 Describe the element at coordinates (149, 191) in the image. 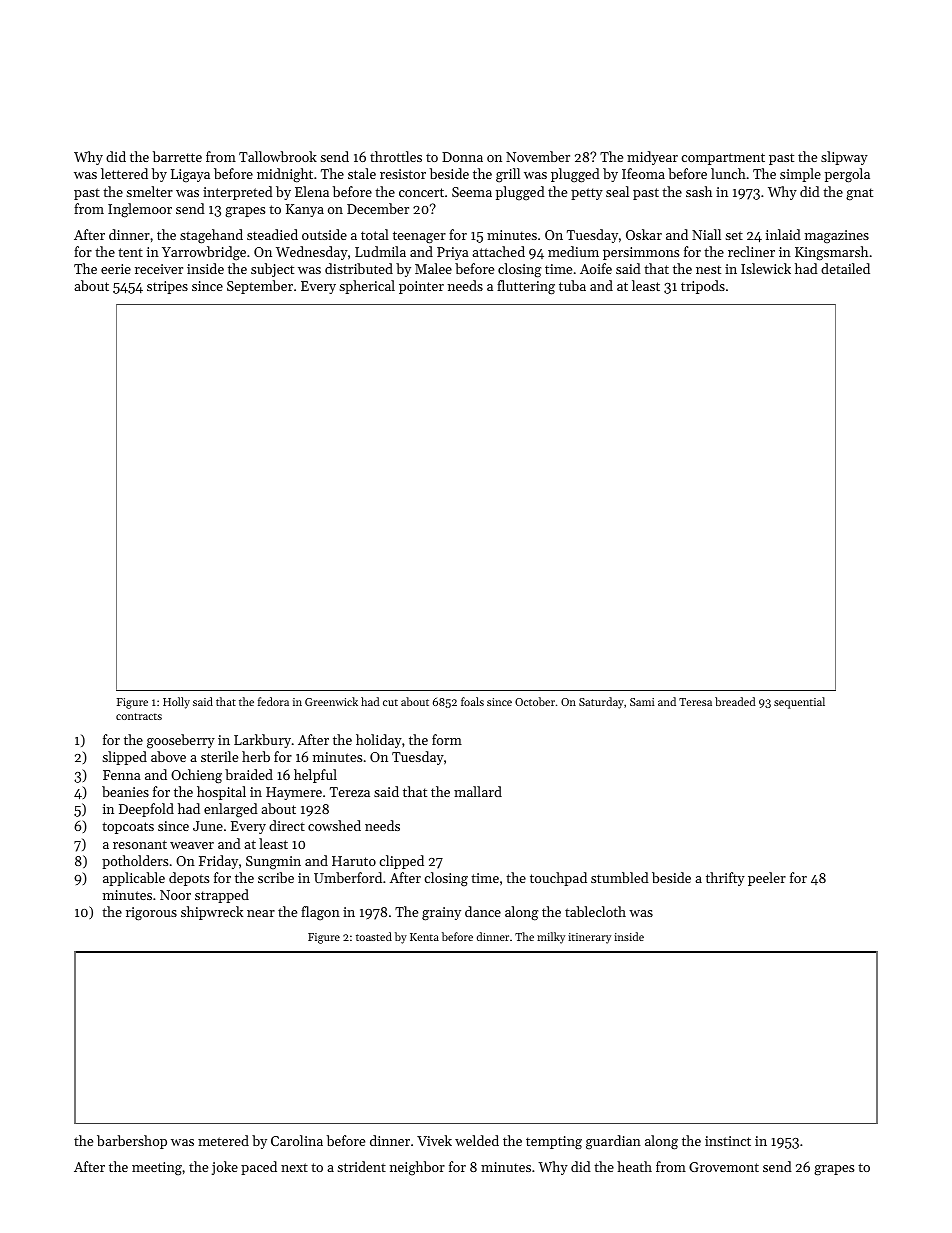

I see `smelter` at that location.
